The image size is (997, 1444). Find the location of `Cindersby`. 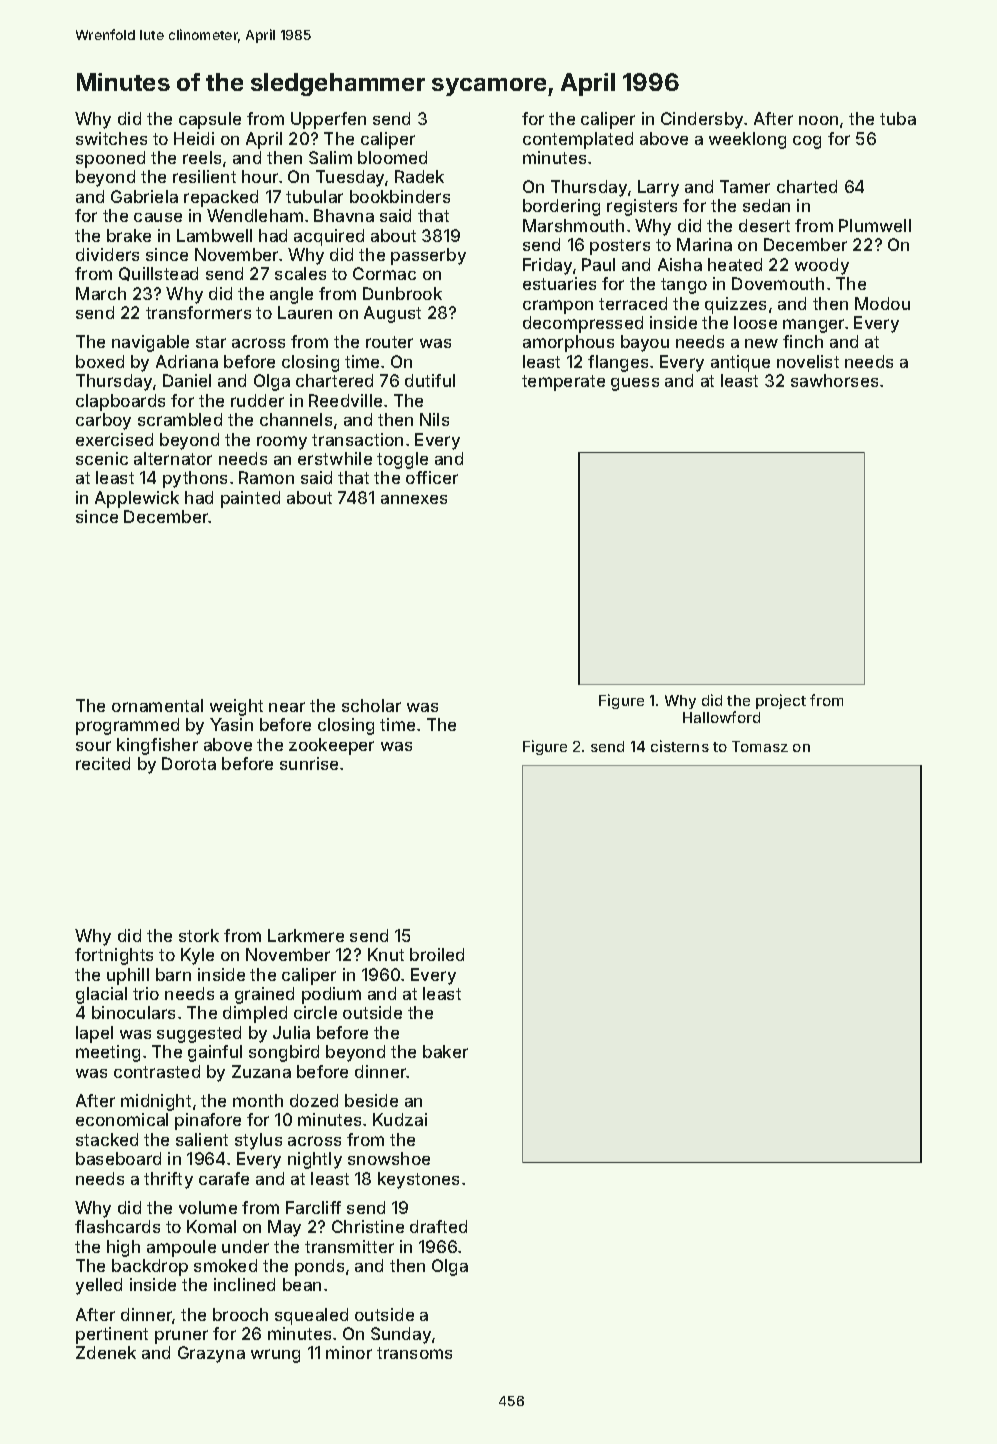

Cindersby is located at coordinates (703, 120).
